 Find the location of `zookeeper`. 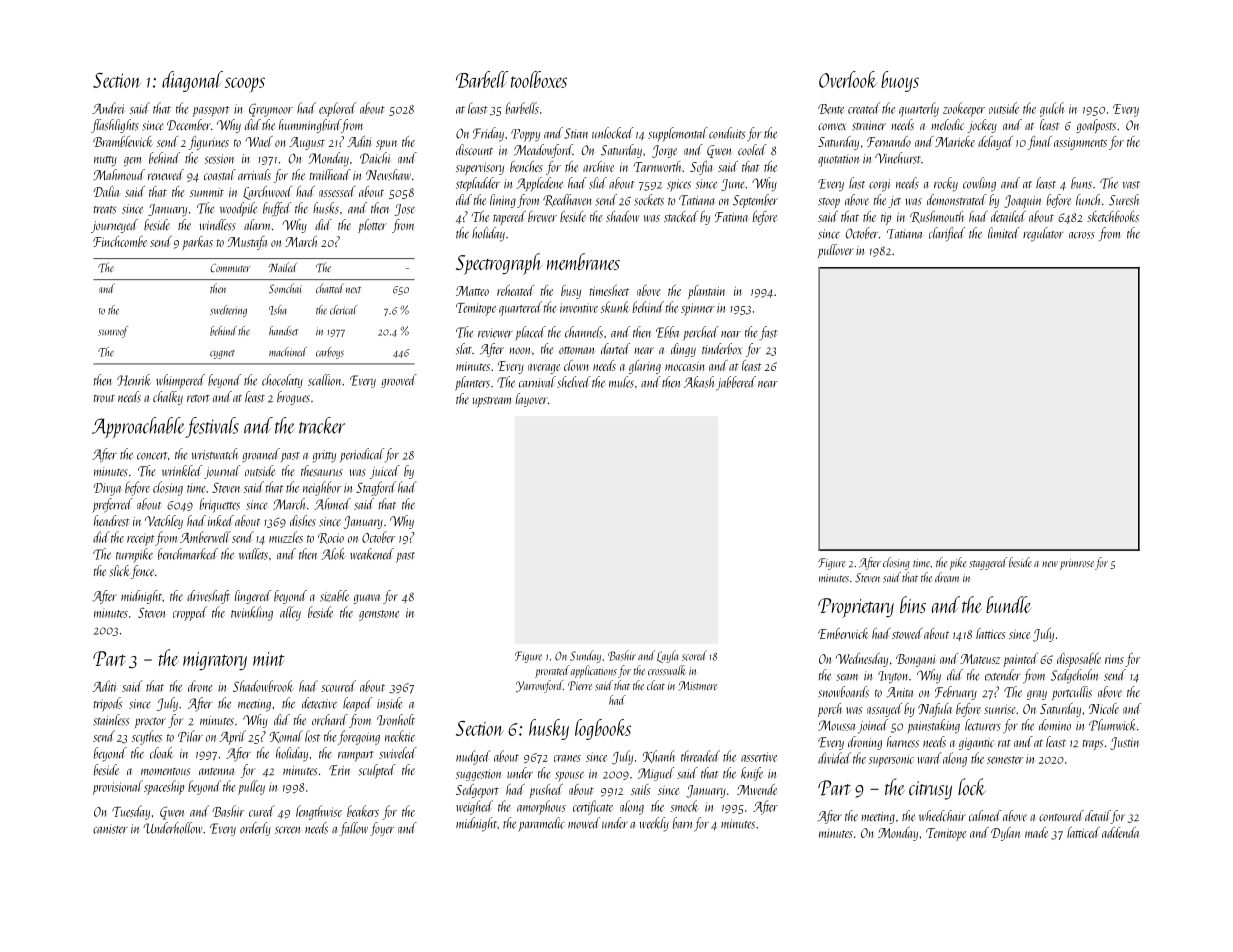

zookeeper is located at coordinates (964, 109).
